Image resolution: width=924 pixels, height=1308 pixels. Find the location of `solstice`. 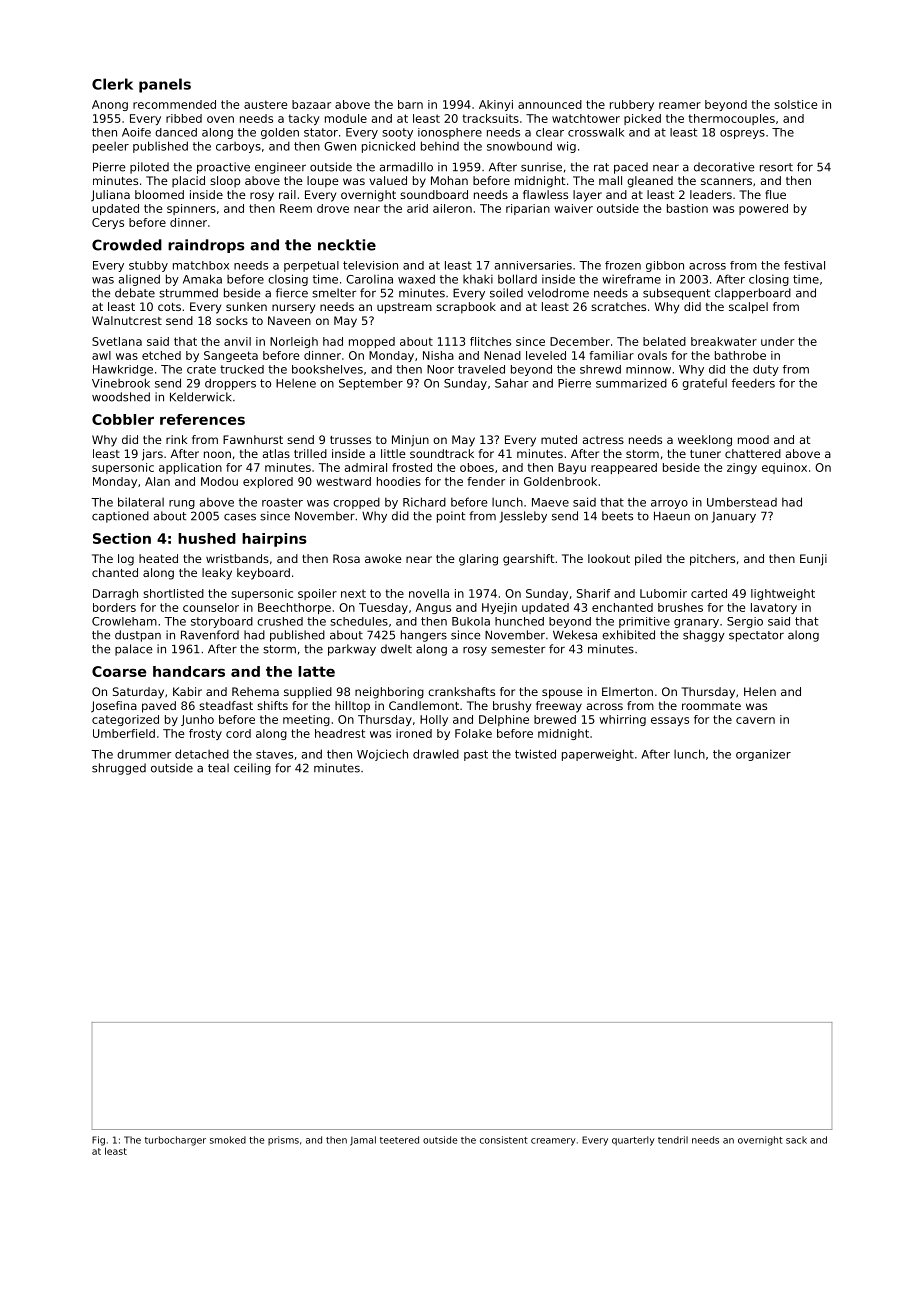

solstice is located at coordinates (796, 104).
